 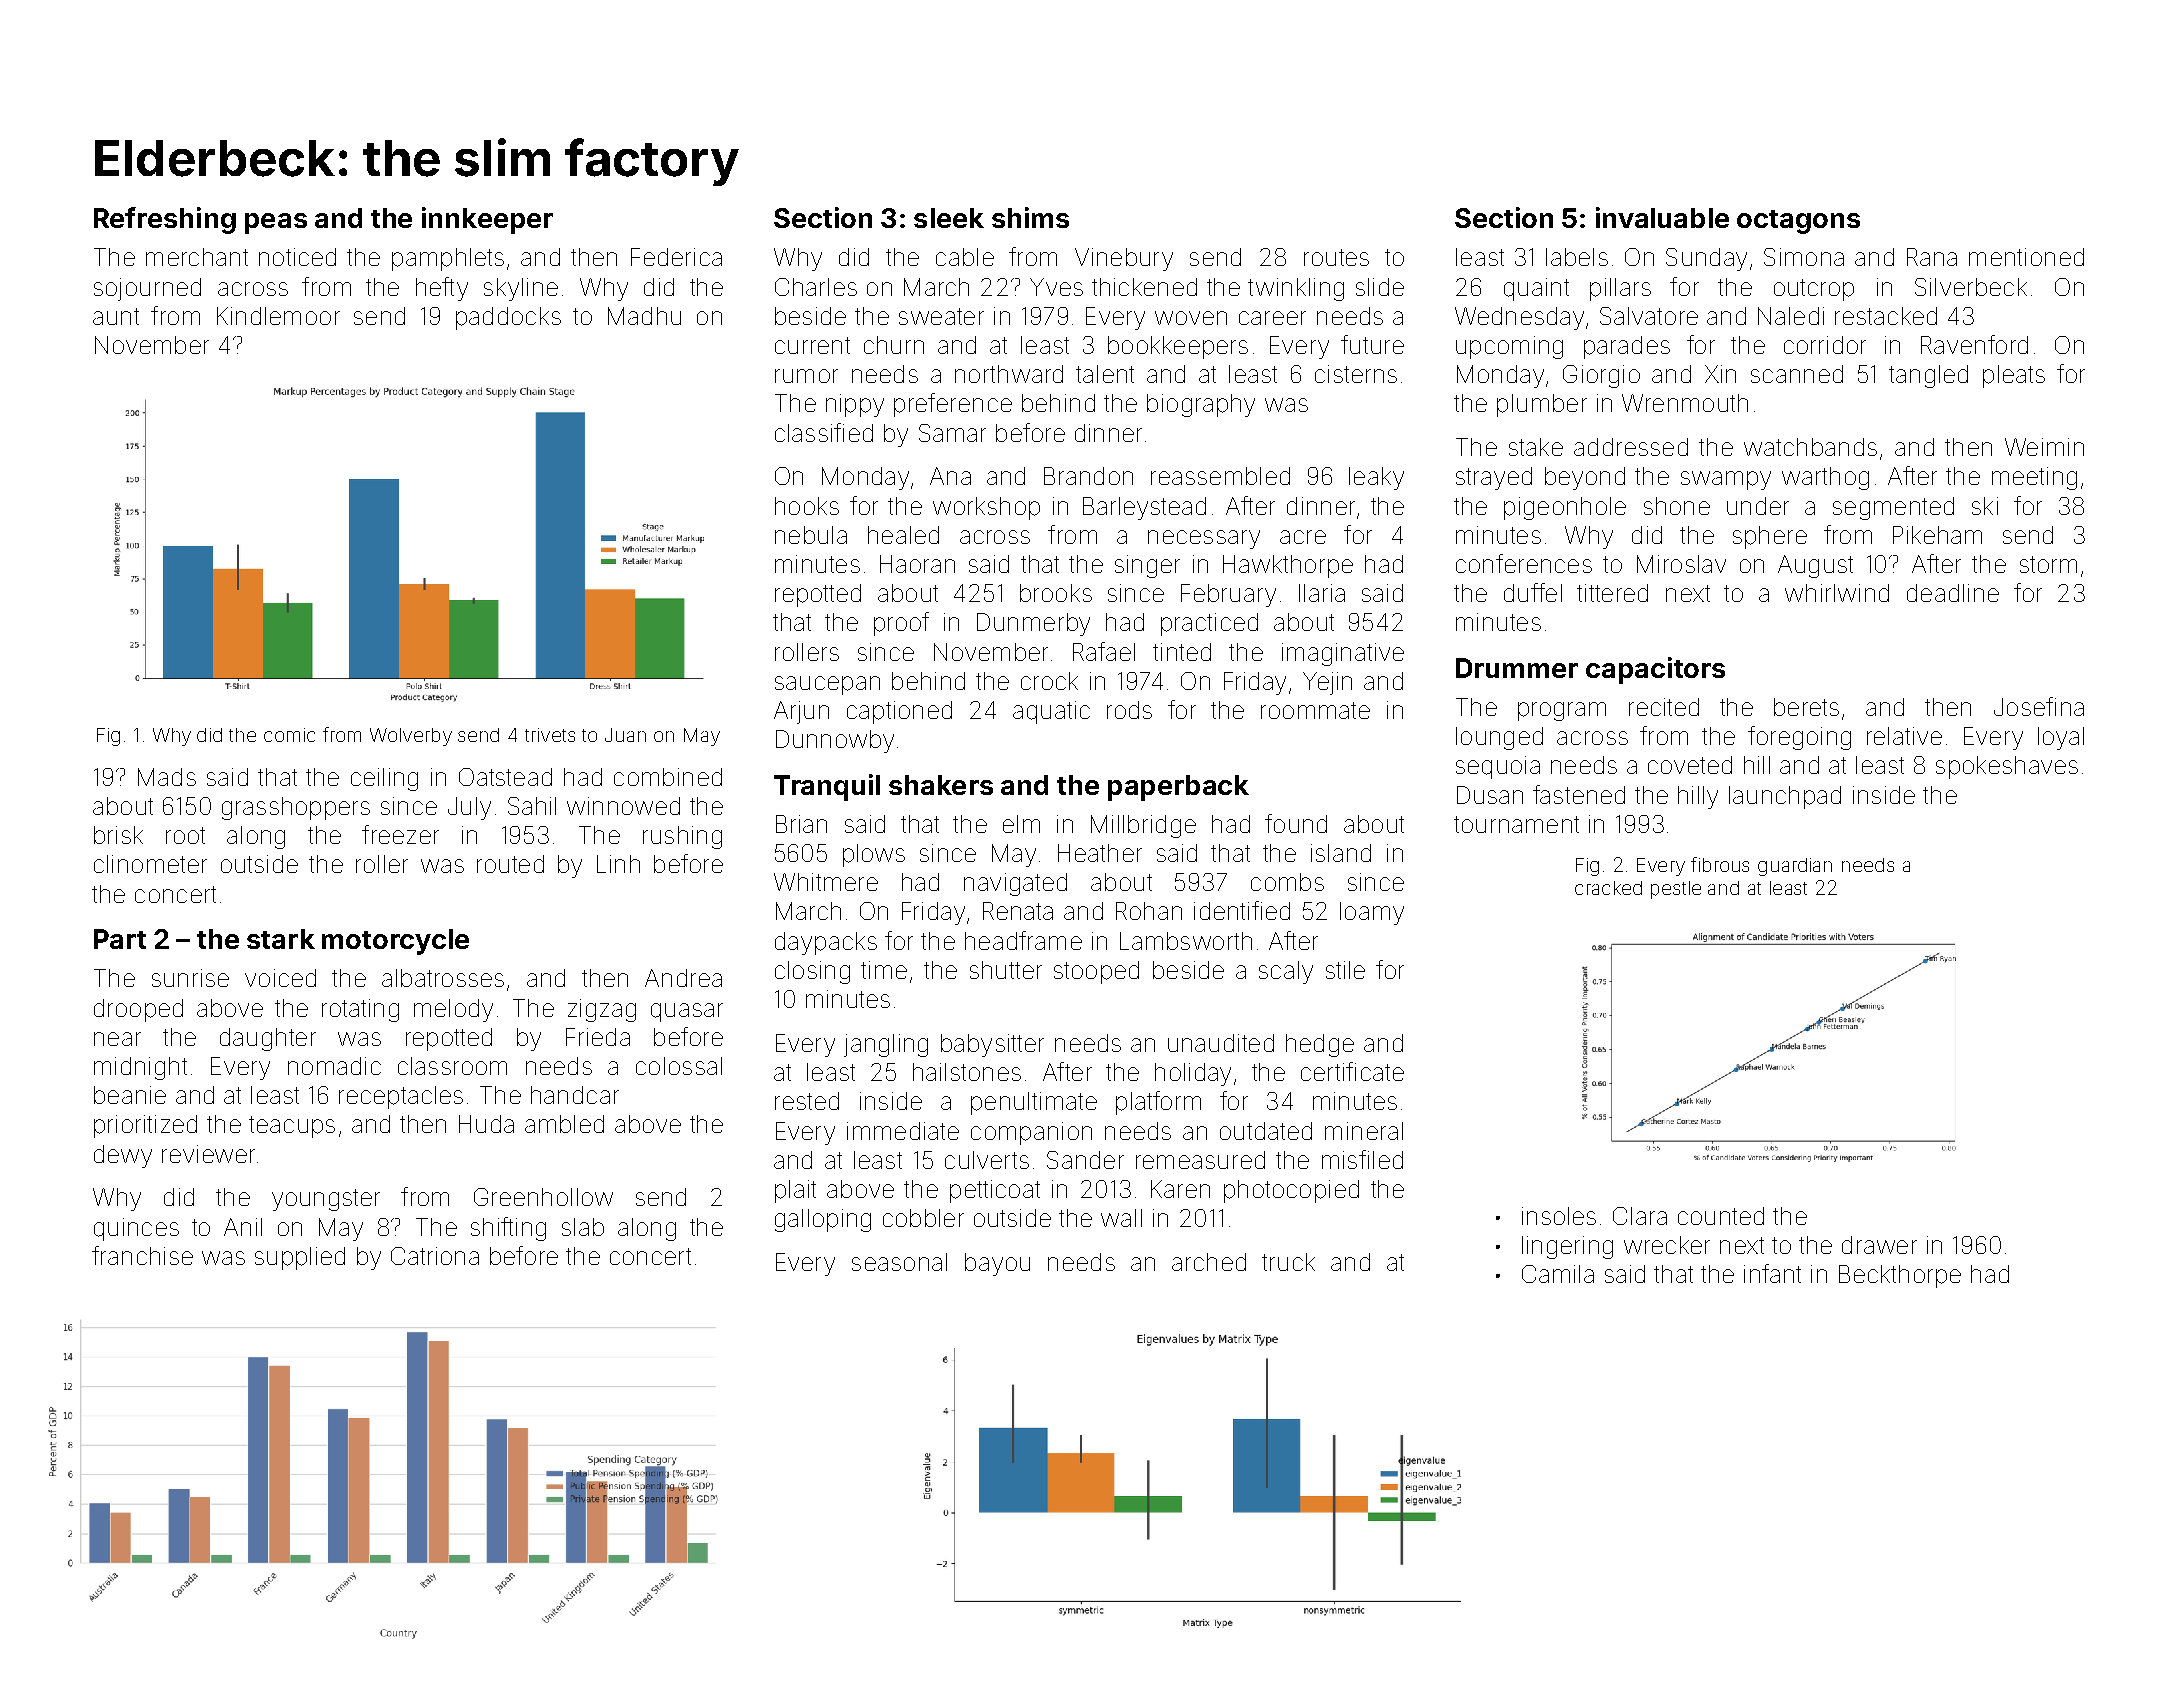 What do you see at coordinates (1804, 257) in the screenshot?
I see `Simona` at bounding box center [1804, 257].
